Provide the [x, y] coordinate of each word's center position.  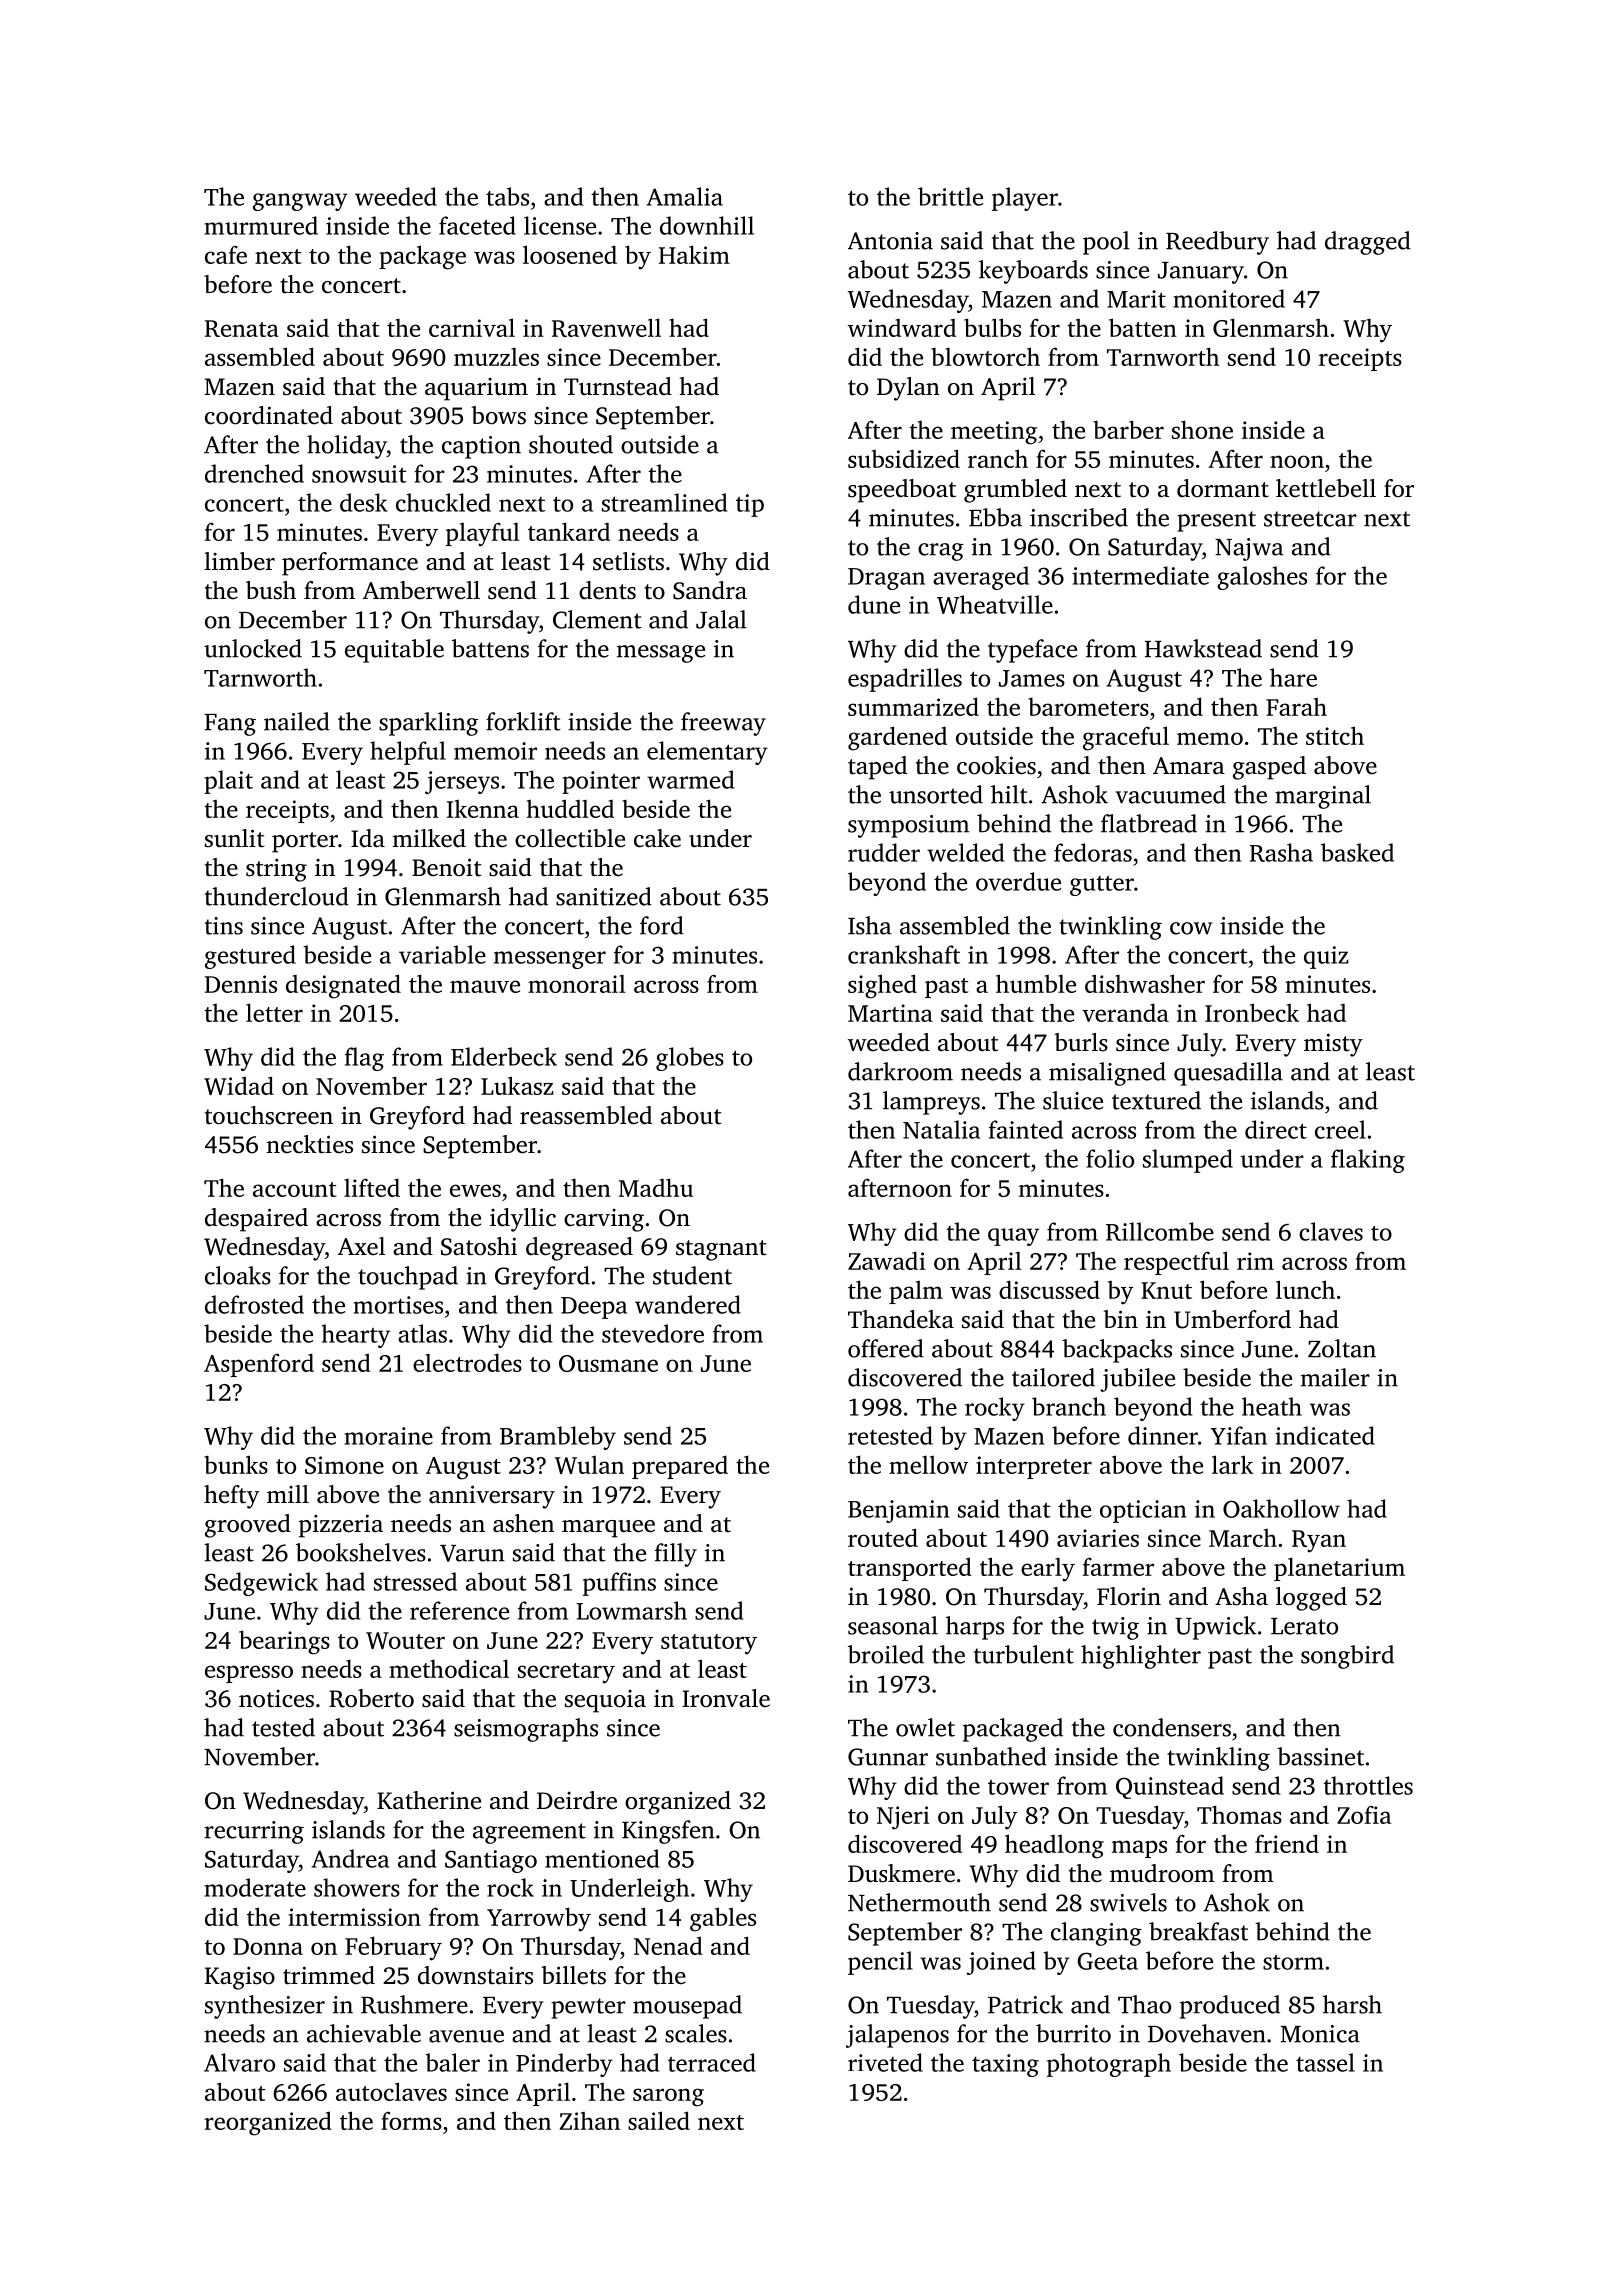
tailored [1053, 1377]
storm [1293, 1962]
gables [723, 1919]
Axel [361, 1246]
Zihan [590, 2121]
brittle [950, 196]
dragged [1368, 243]
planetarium [1339, 1569]
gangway [300, 202]
